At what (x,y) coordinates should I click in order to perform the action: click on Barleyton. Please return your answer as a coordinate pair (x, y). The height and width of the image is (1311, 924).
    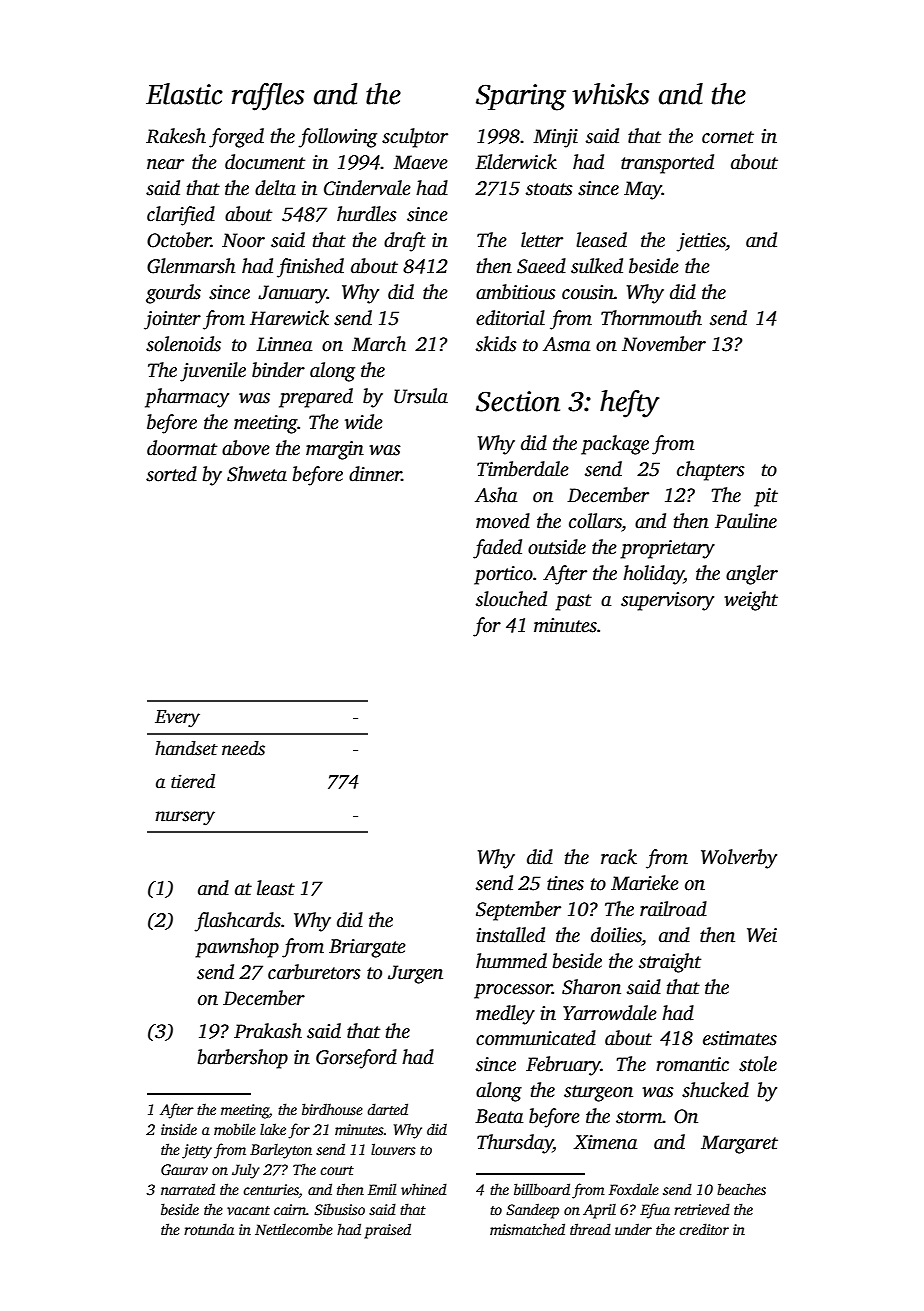
    Looking at the image, I should click on (281, 1151).
